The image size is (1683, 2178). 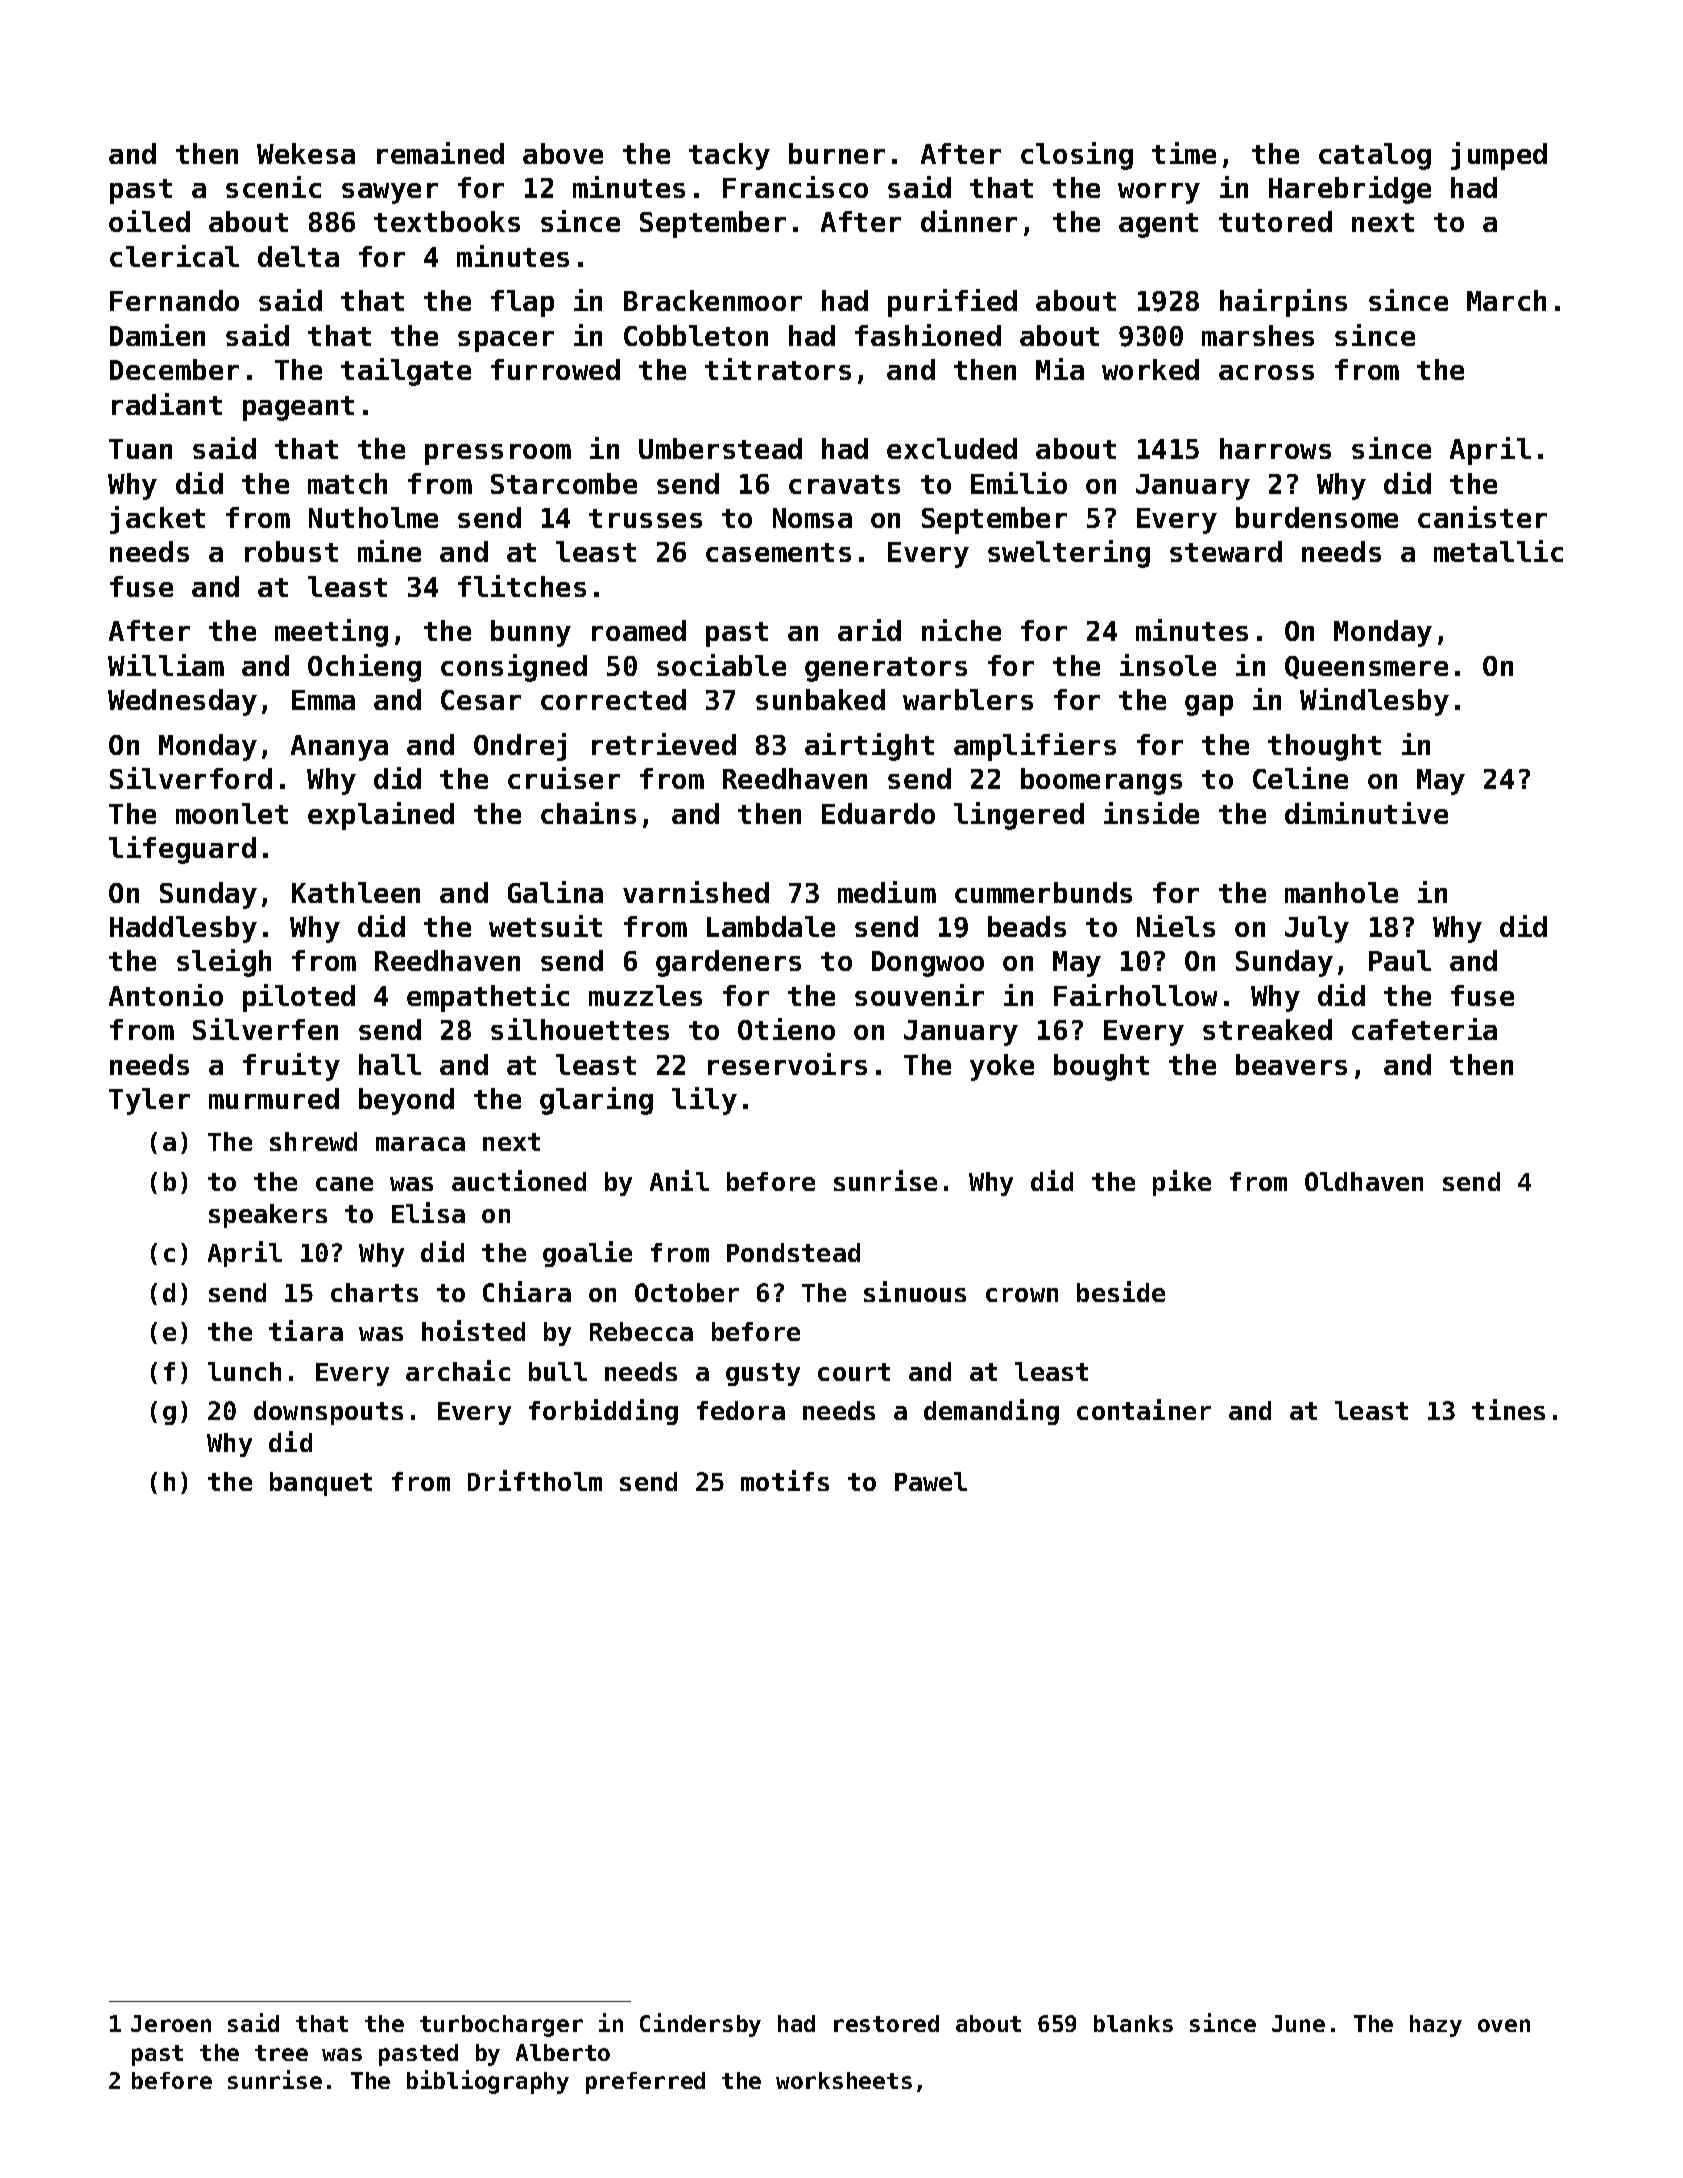 What do you see at coordinates (869, 747) in the screenshot?
I see `airtight` at bounding box center [869, 747].
